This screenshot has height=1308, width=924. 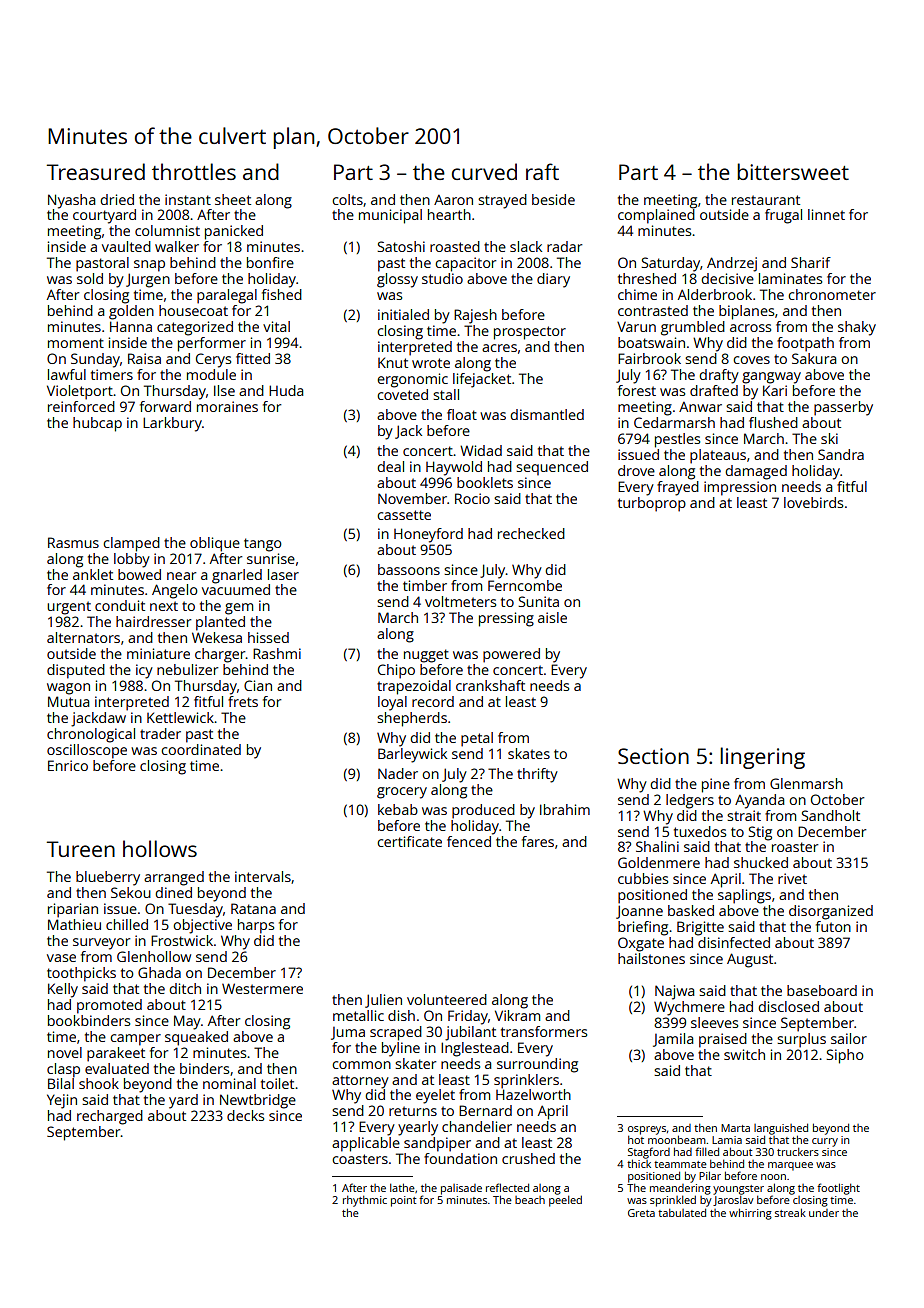 I want to click on sold, so click(x=90, y=278).
